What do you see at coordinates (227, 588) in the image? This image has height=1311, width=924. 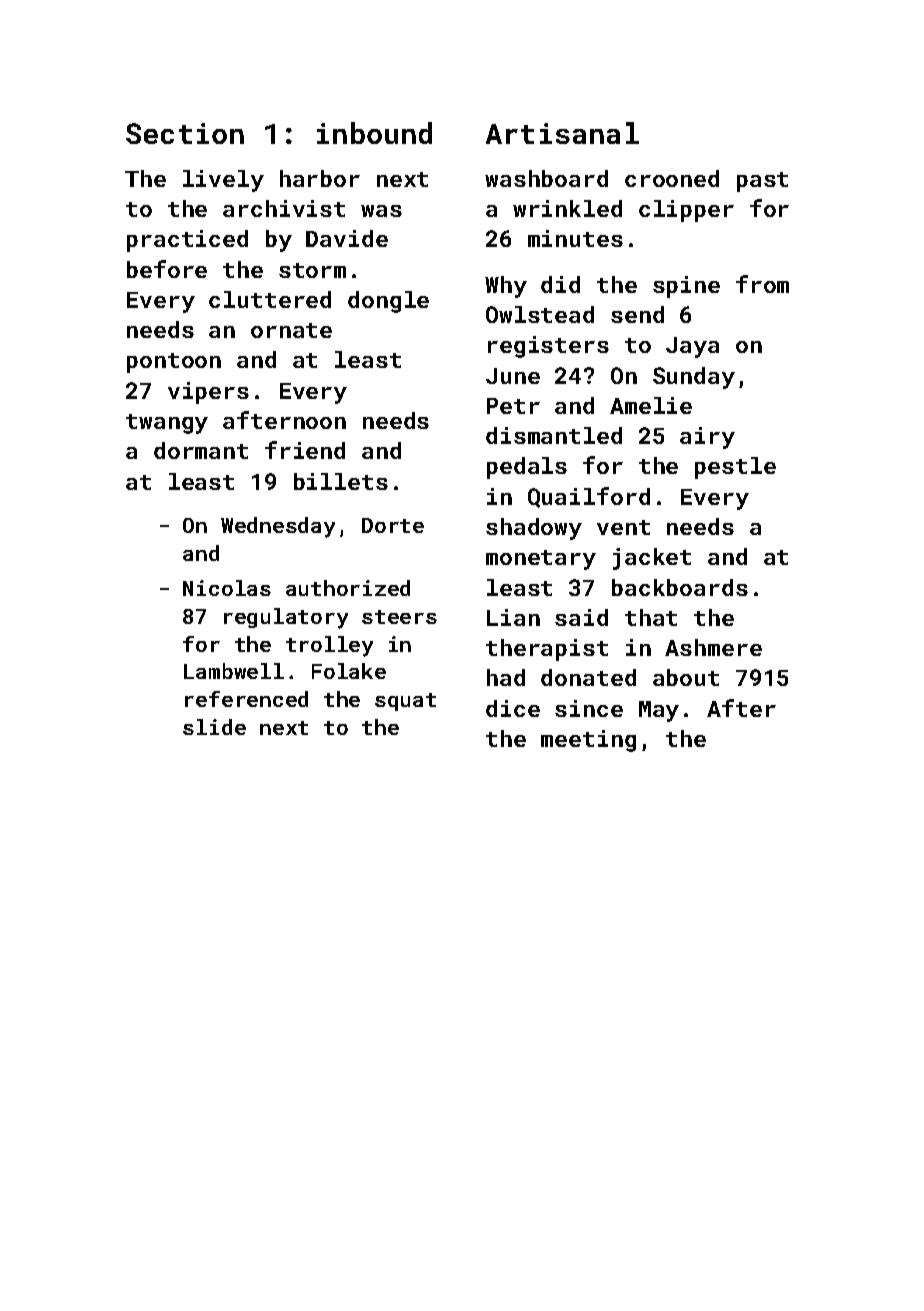 I see `Nicolas` at bounding box center [227, 588].
